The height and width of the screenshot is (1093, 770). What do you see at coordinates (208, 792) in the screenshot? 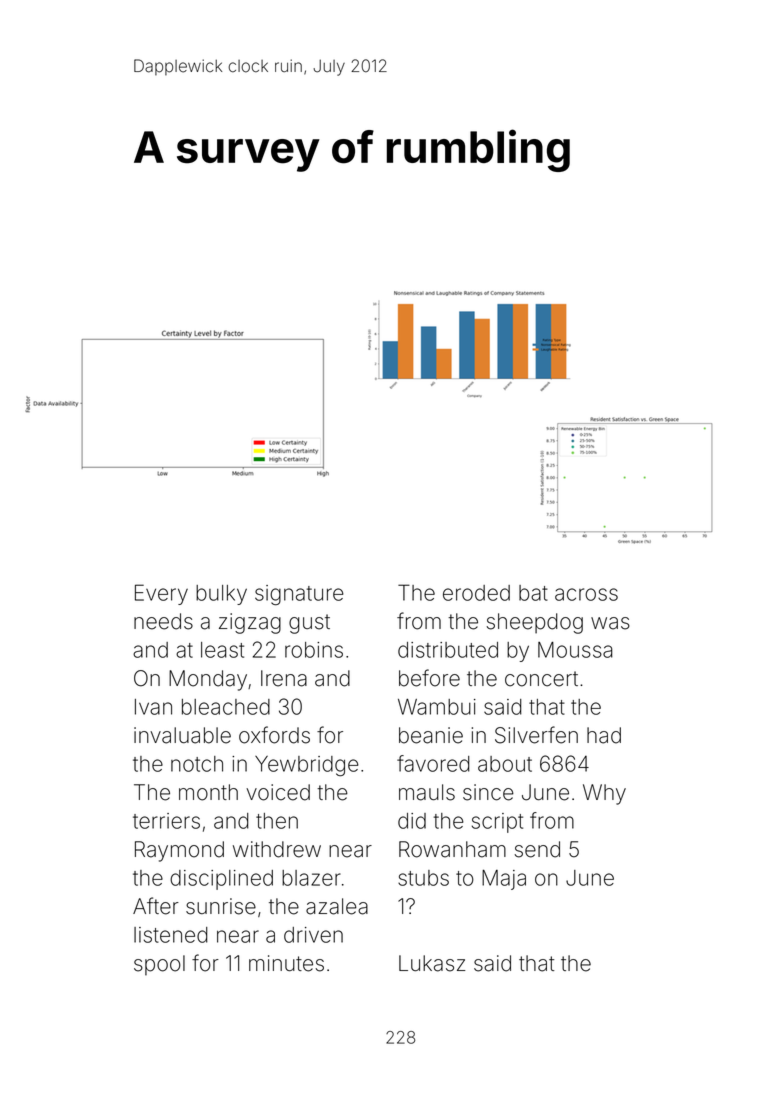
I see `month` at bounding box center [208, 792].
